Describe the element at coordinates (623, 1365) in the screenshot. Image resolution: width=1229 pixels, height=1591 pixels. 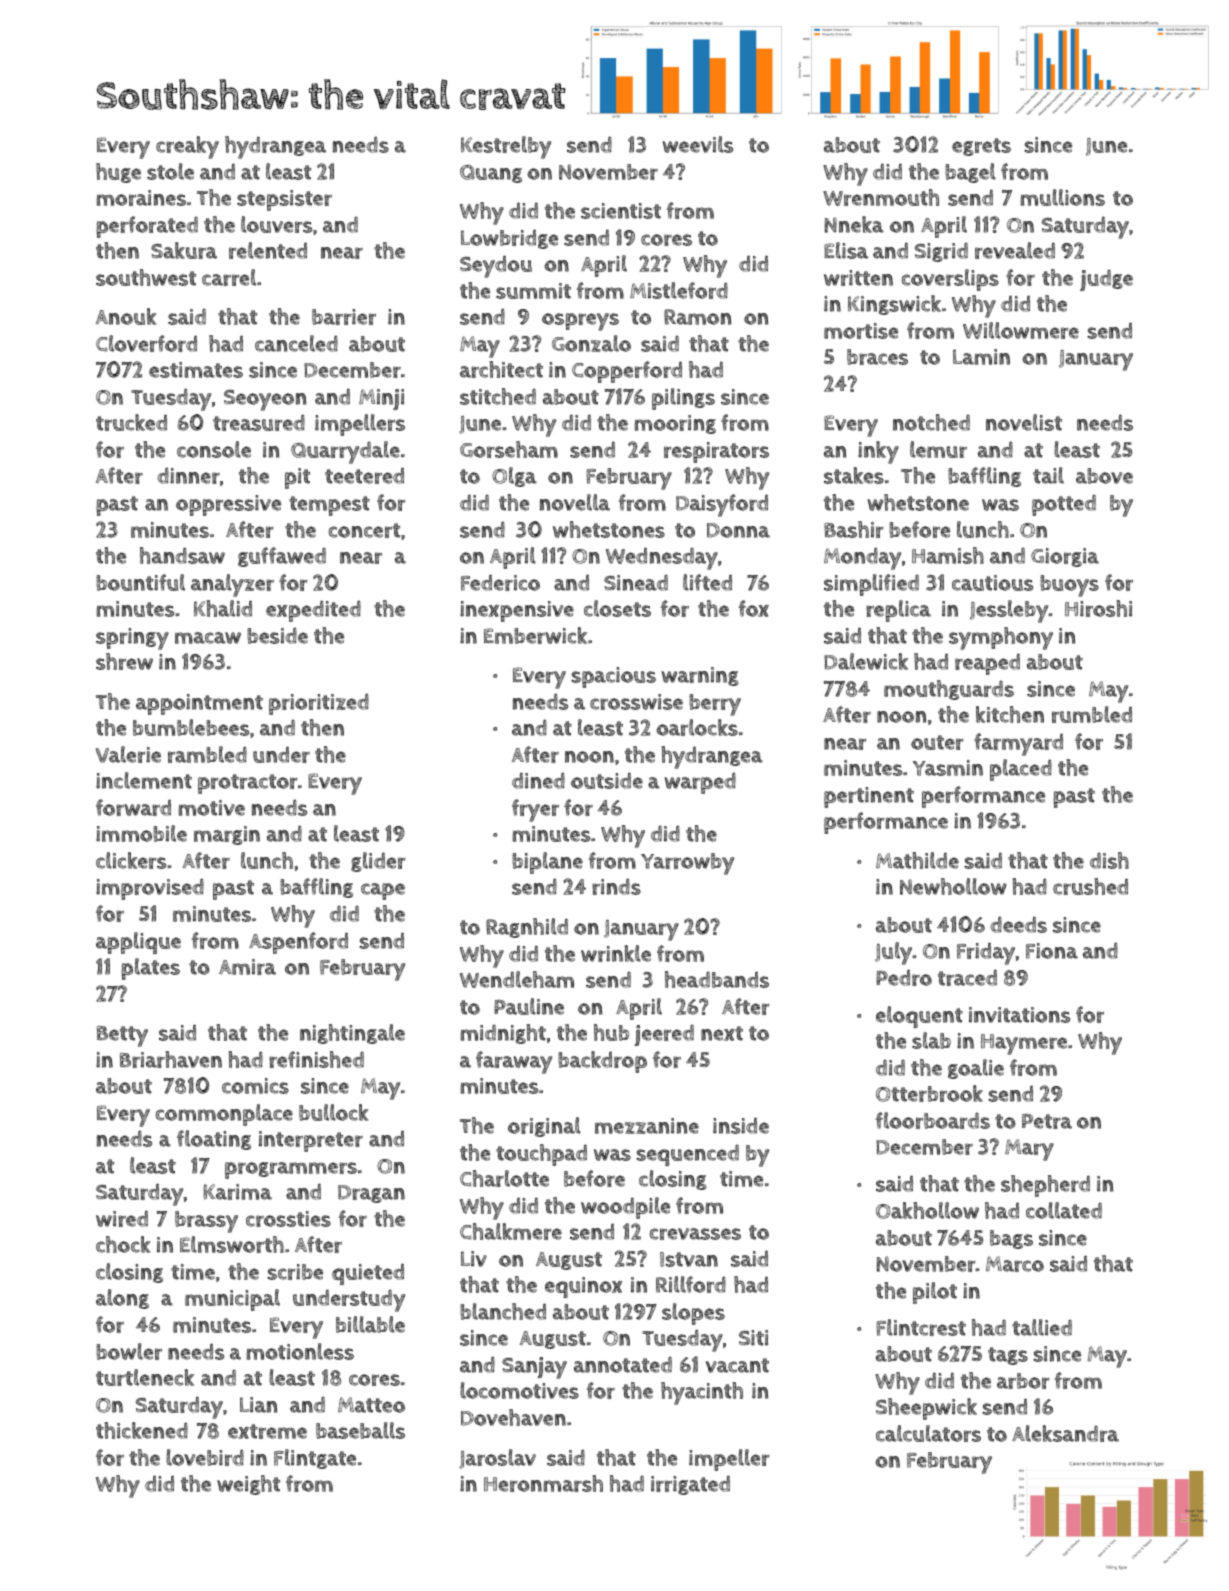
I see `annotated` at that location.
